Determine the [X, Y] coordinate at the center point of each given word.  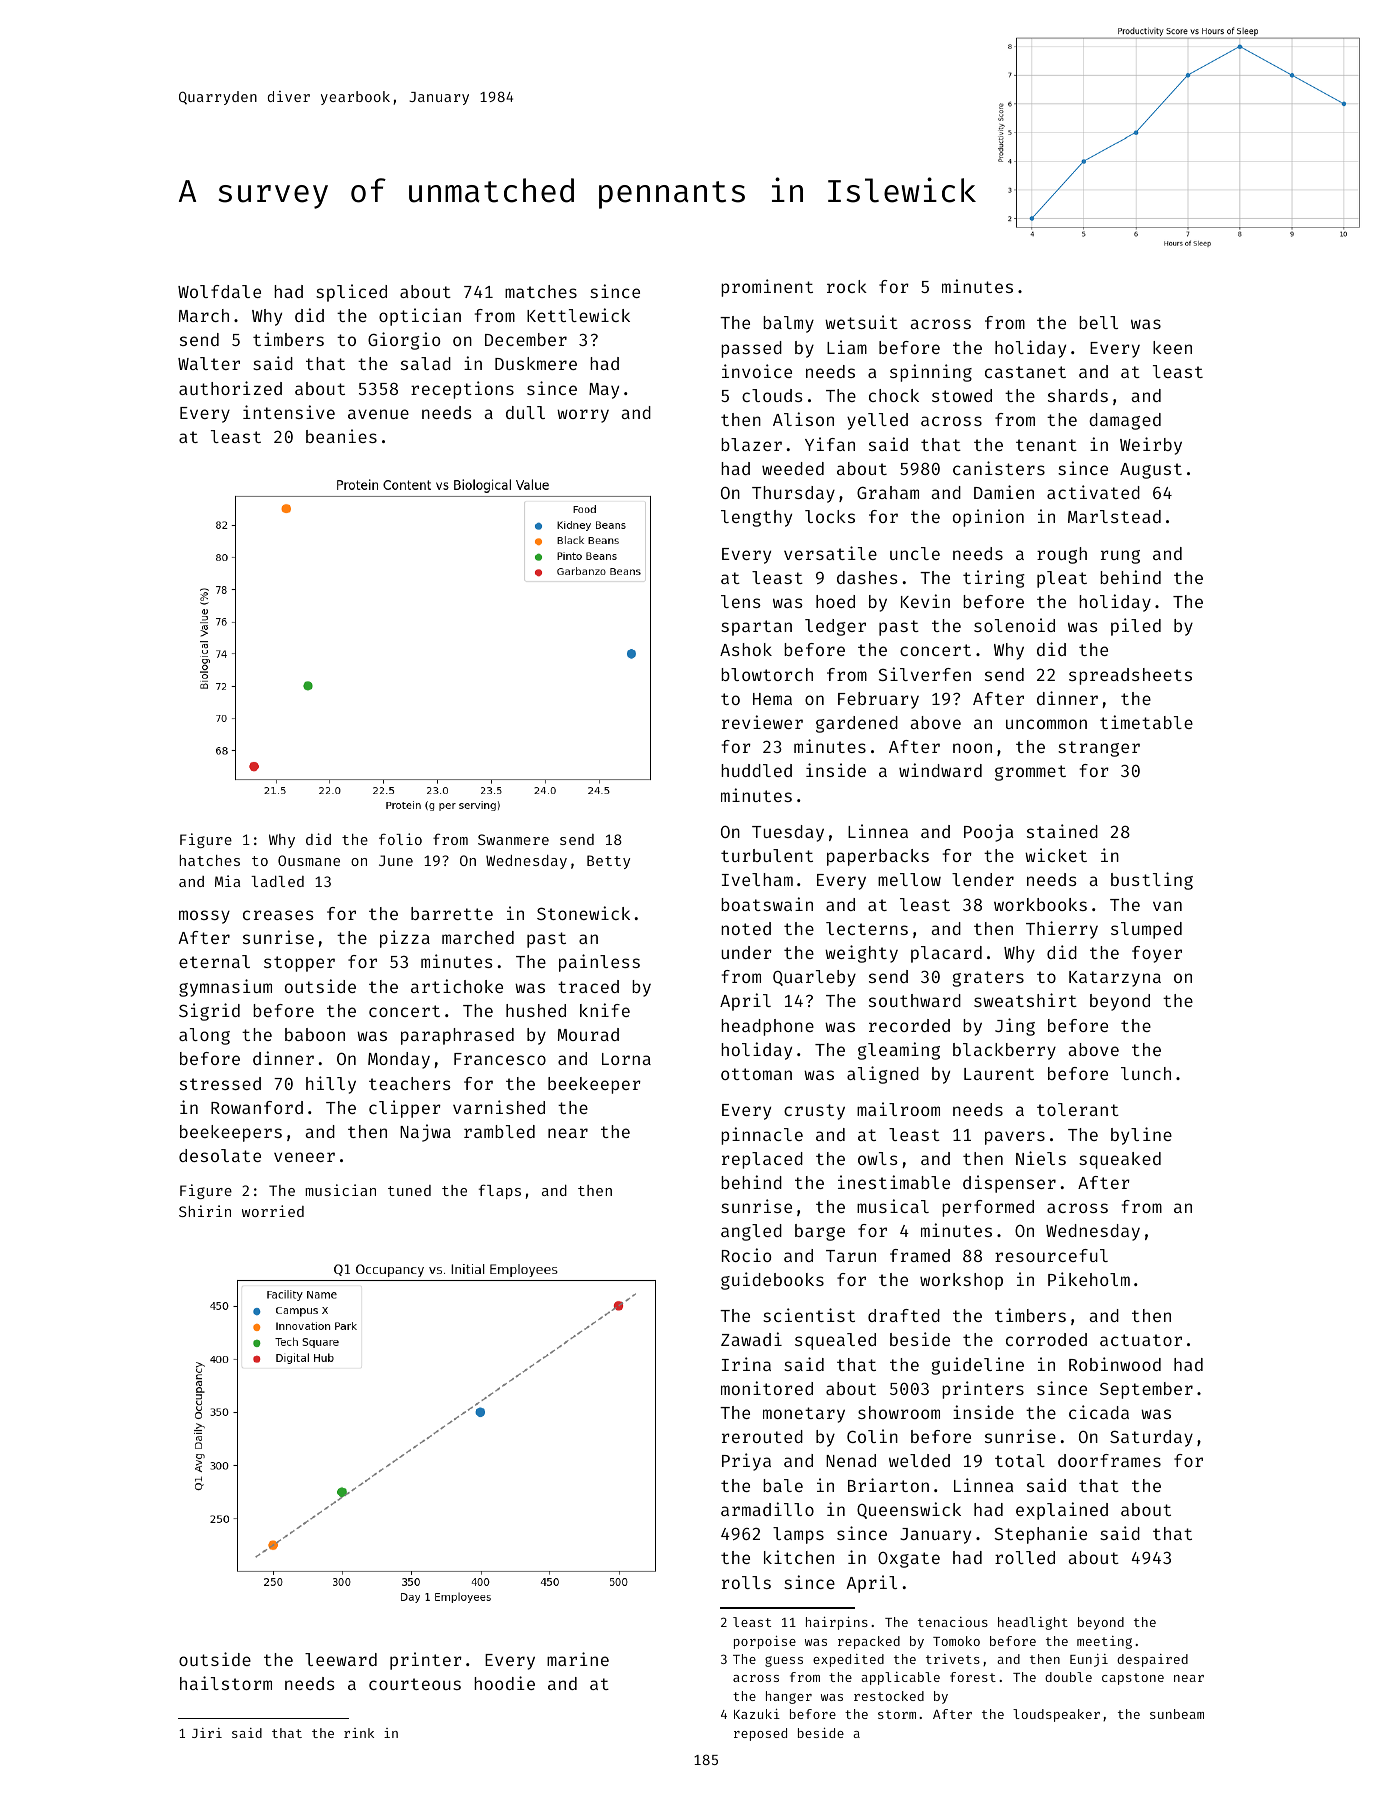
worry [583, 416]
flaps [500, 1191]
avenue [378, 414]
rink [359, 1733]
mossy [204, 917]
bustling [1152, 881]
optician [420, 317]
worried [273, 1211]
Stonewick [583, 913]
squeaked [1120, 1160]
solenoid [1014, 625]
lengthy [756, 518]
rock [847, 286]
